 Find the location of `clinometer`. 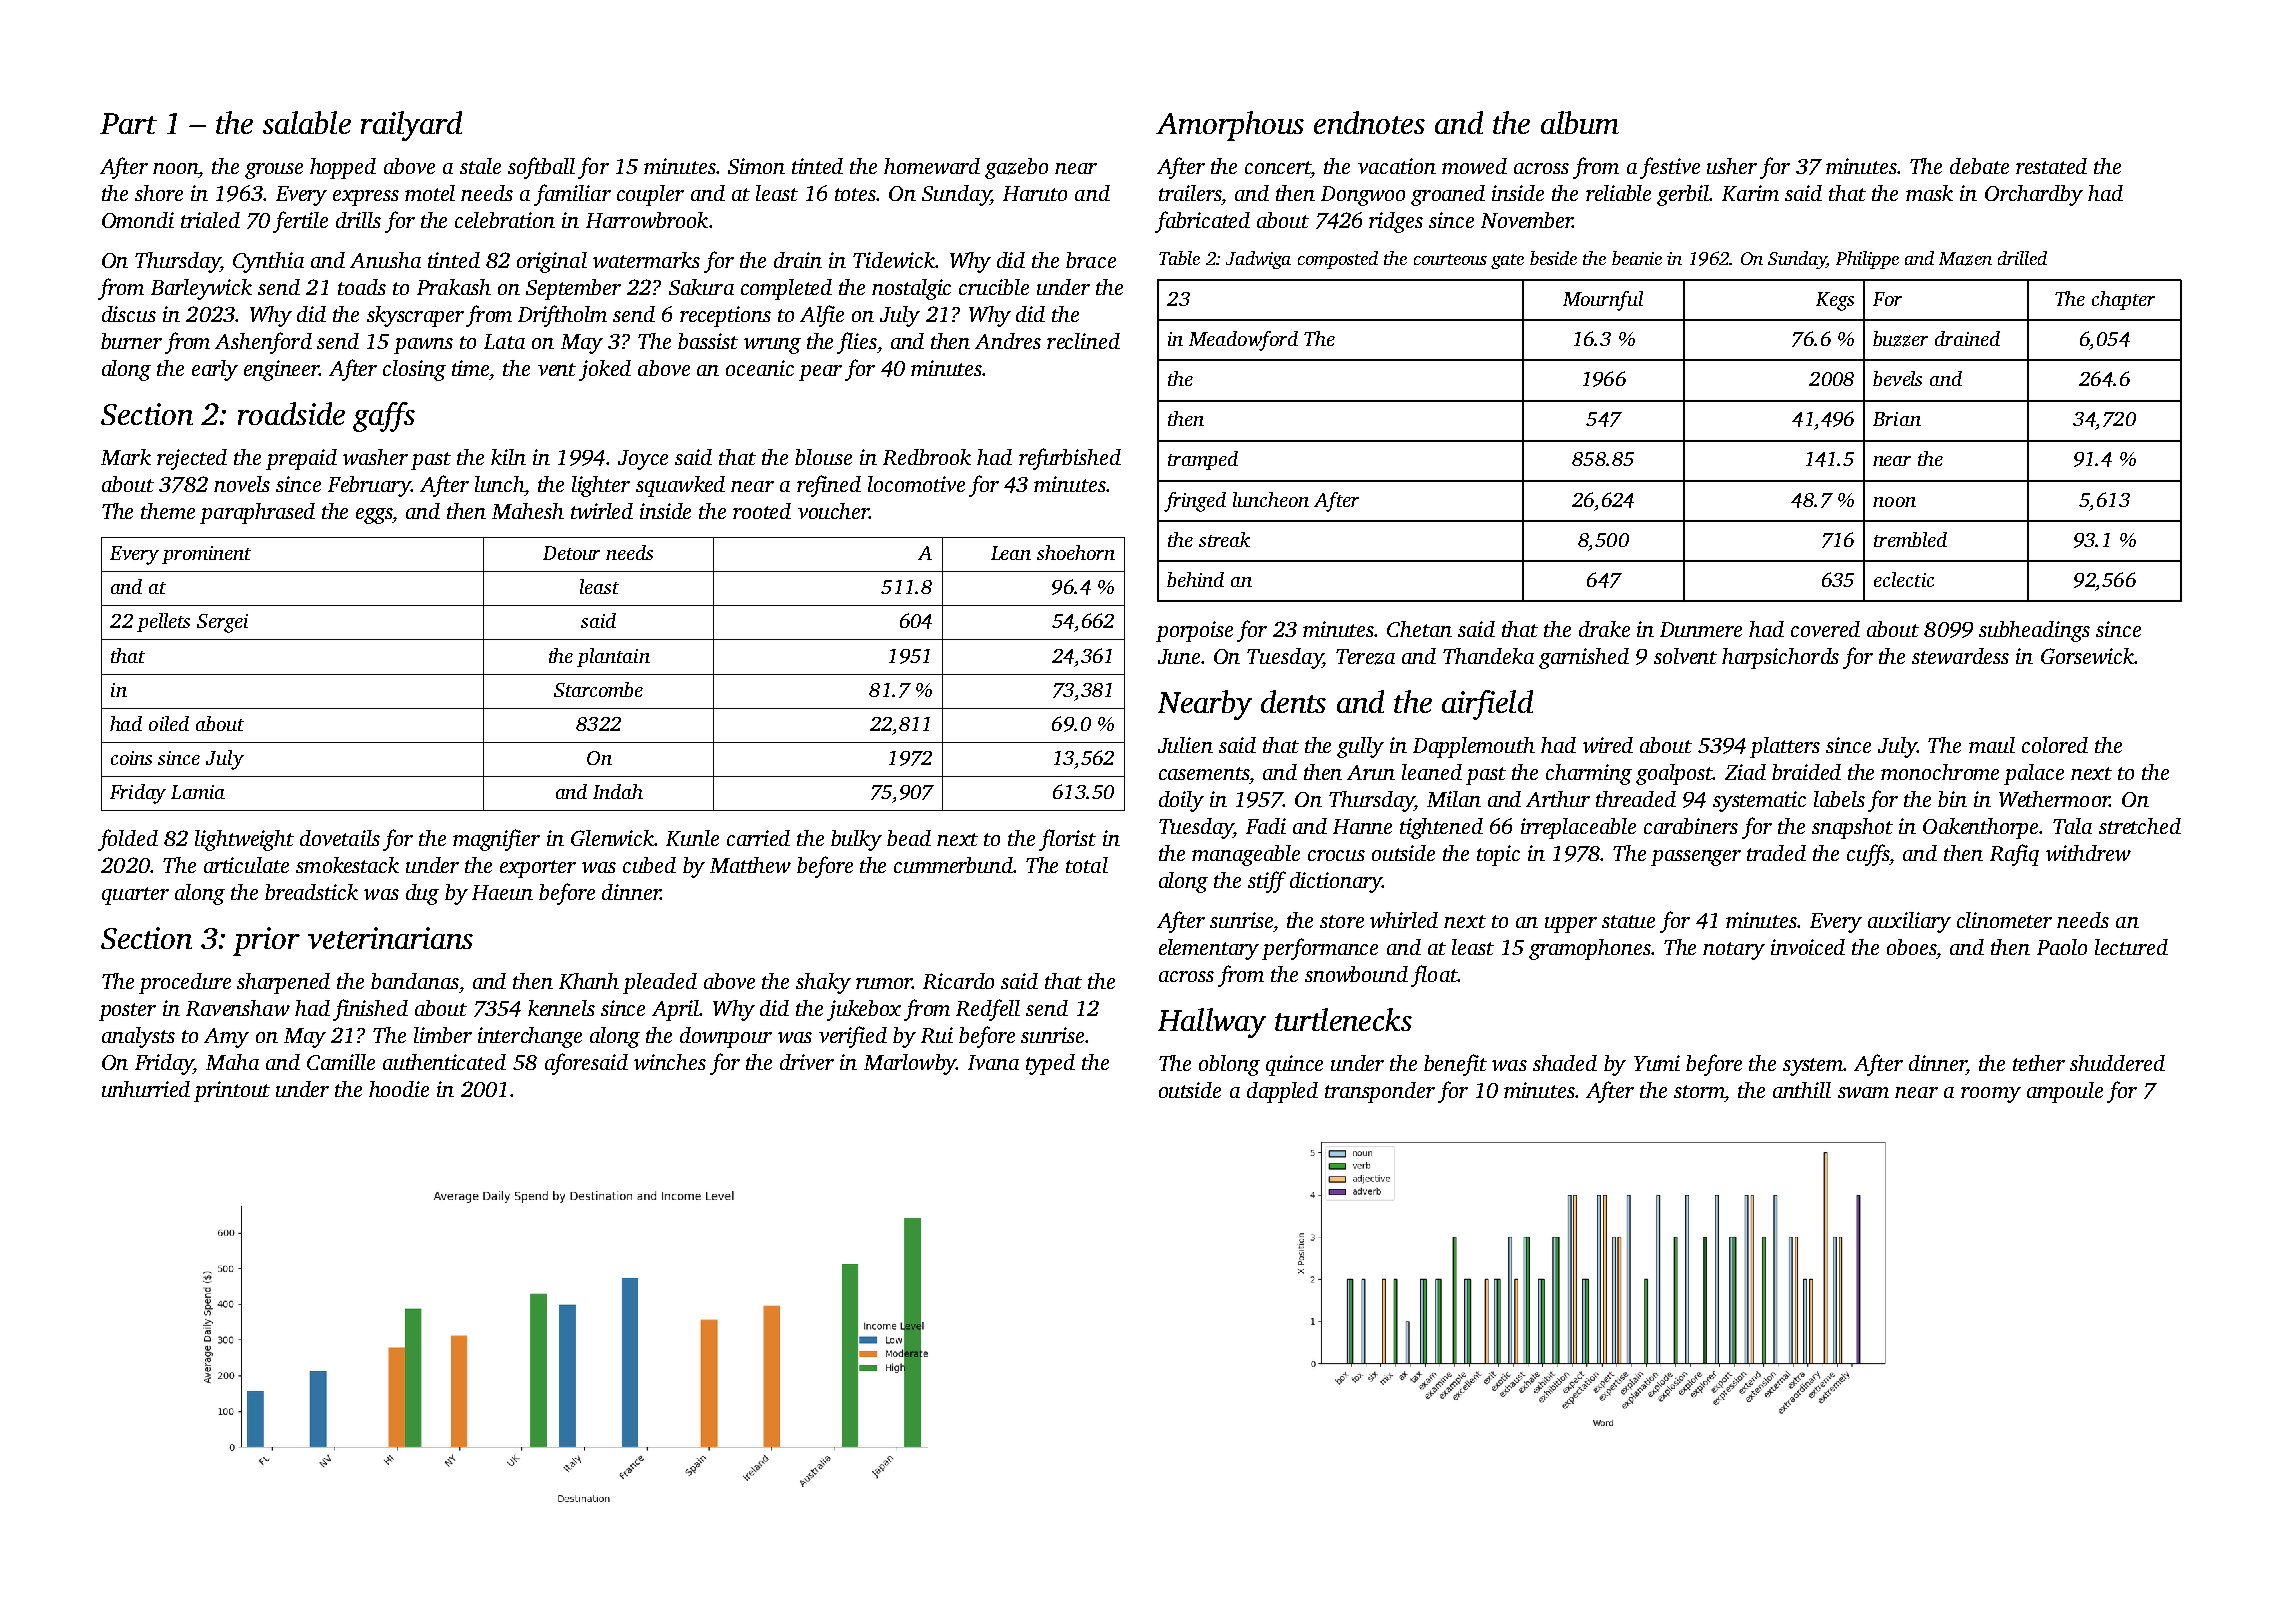

clinometer is located at coordinates (2004, 920).
